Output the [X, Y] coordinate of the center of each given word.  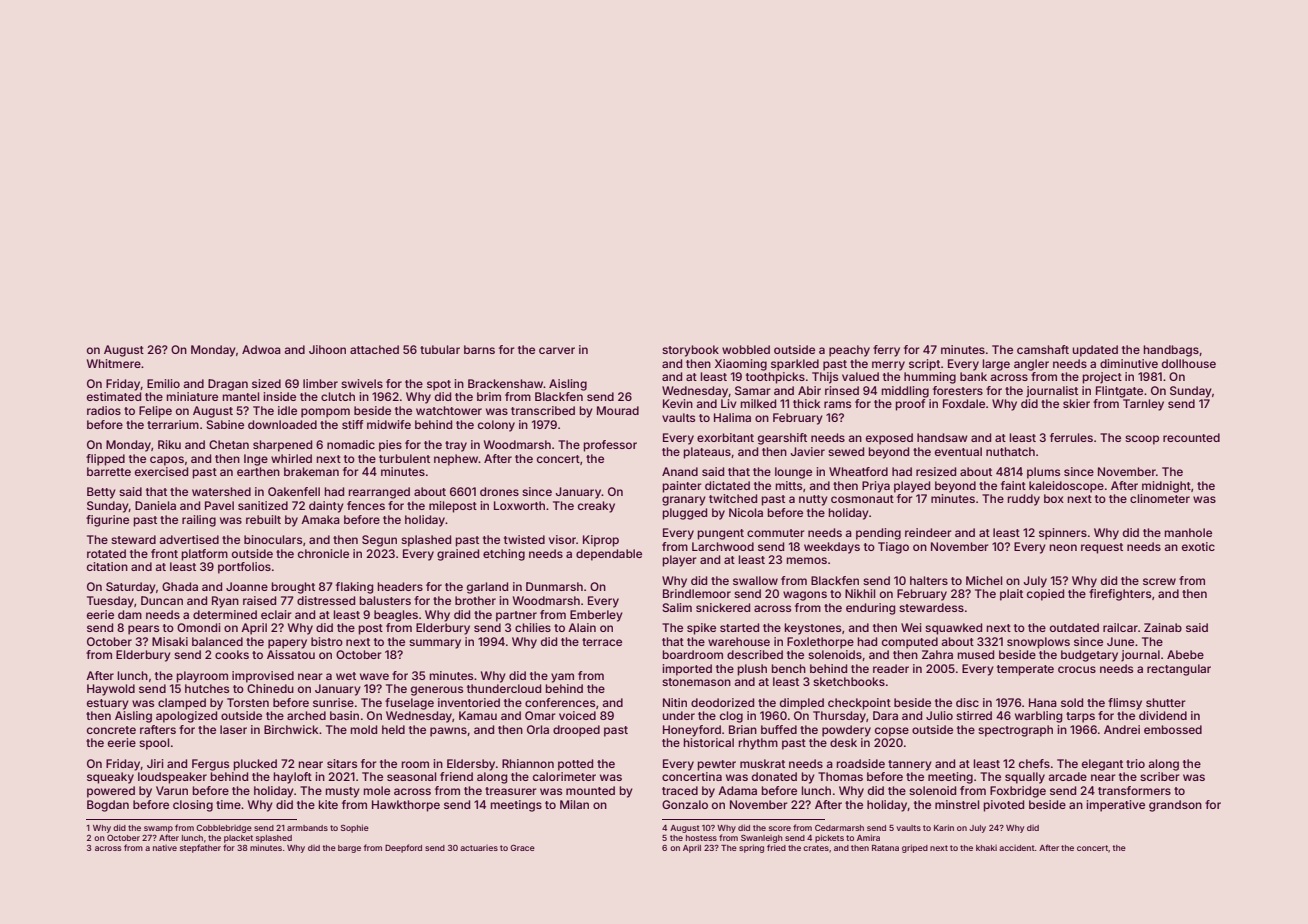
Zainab [1163, 627]
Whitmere [114, 363]
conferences [560, 702]
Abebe [1185, 654]
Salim [677, 607]
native [165, 848]
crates [816, 848]
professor [610, 446]
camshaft [1043, 349]
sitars [342, 763]
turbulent [404, 458]
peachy [849, 351]
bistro [327, 641]
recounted [1191, 437]
